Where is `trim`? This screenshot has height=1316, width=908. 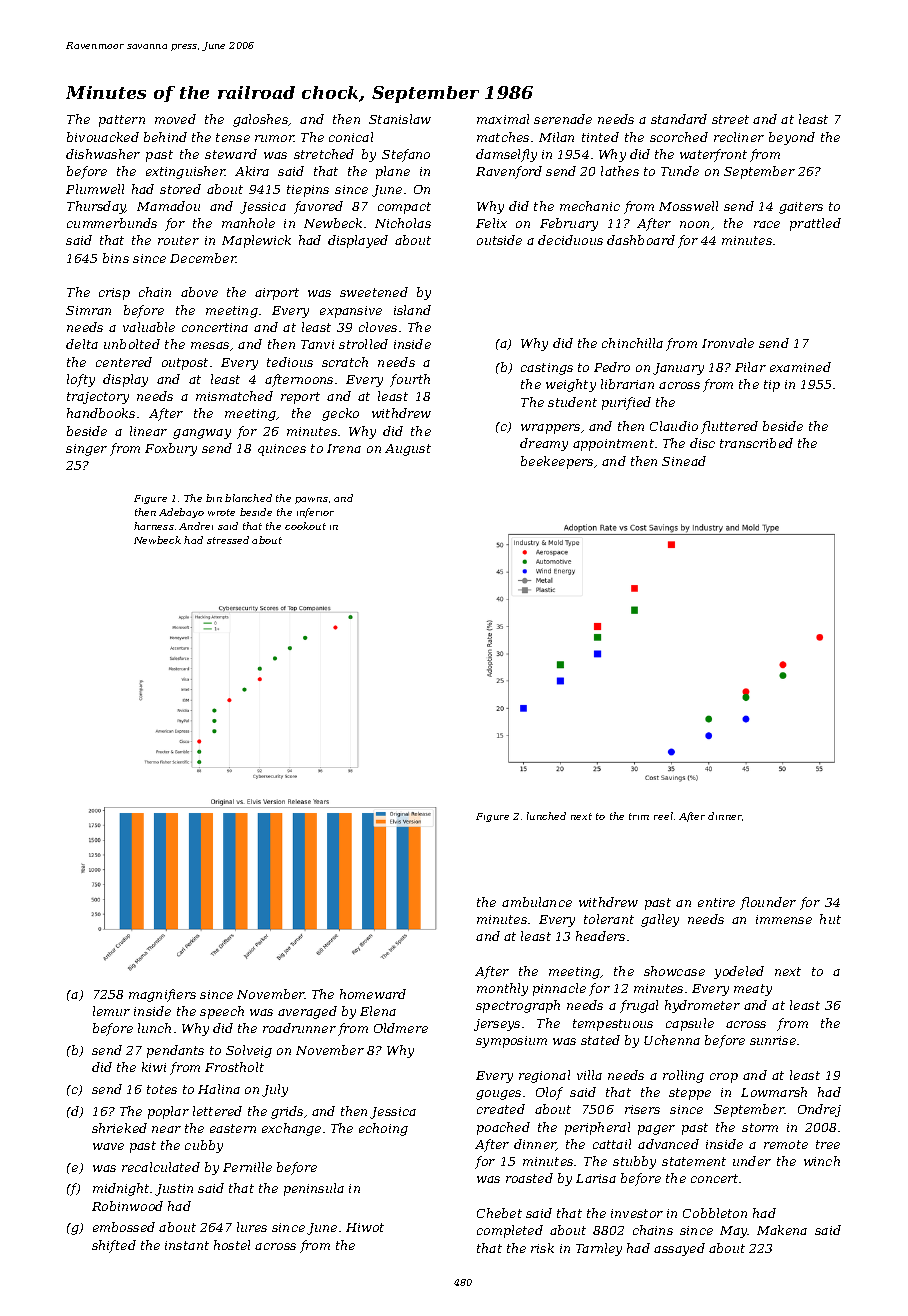
trim is located at coordinates (639, 816).
